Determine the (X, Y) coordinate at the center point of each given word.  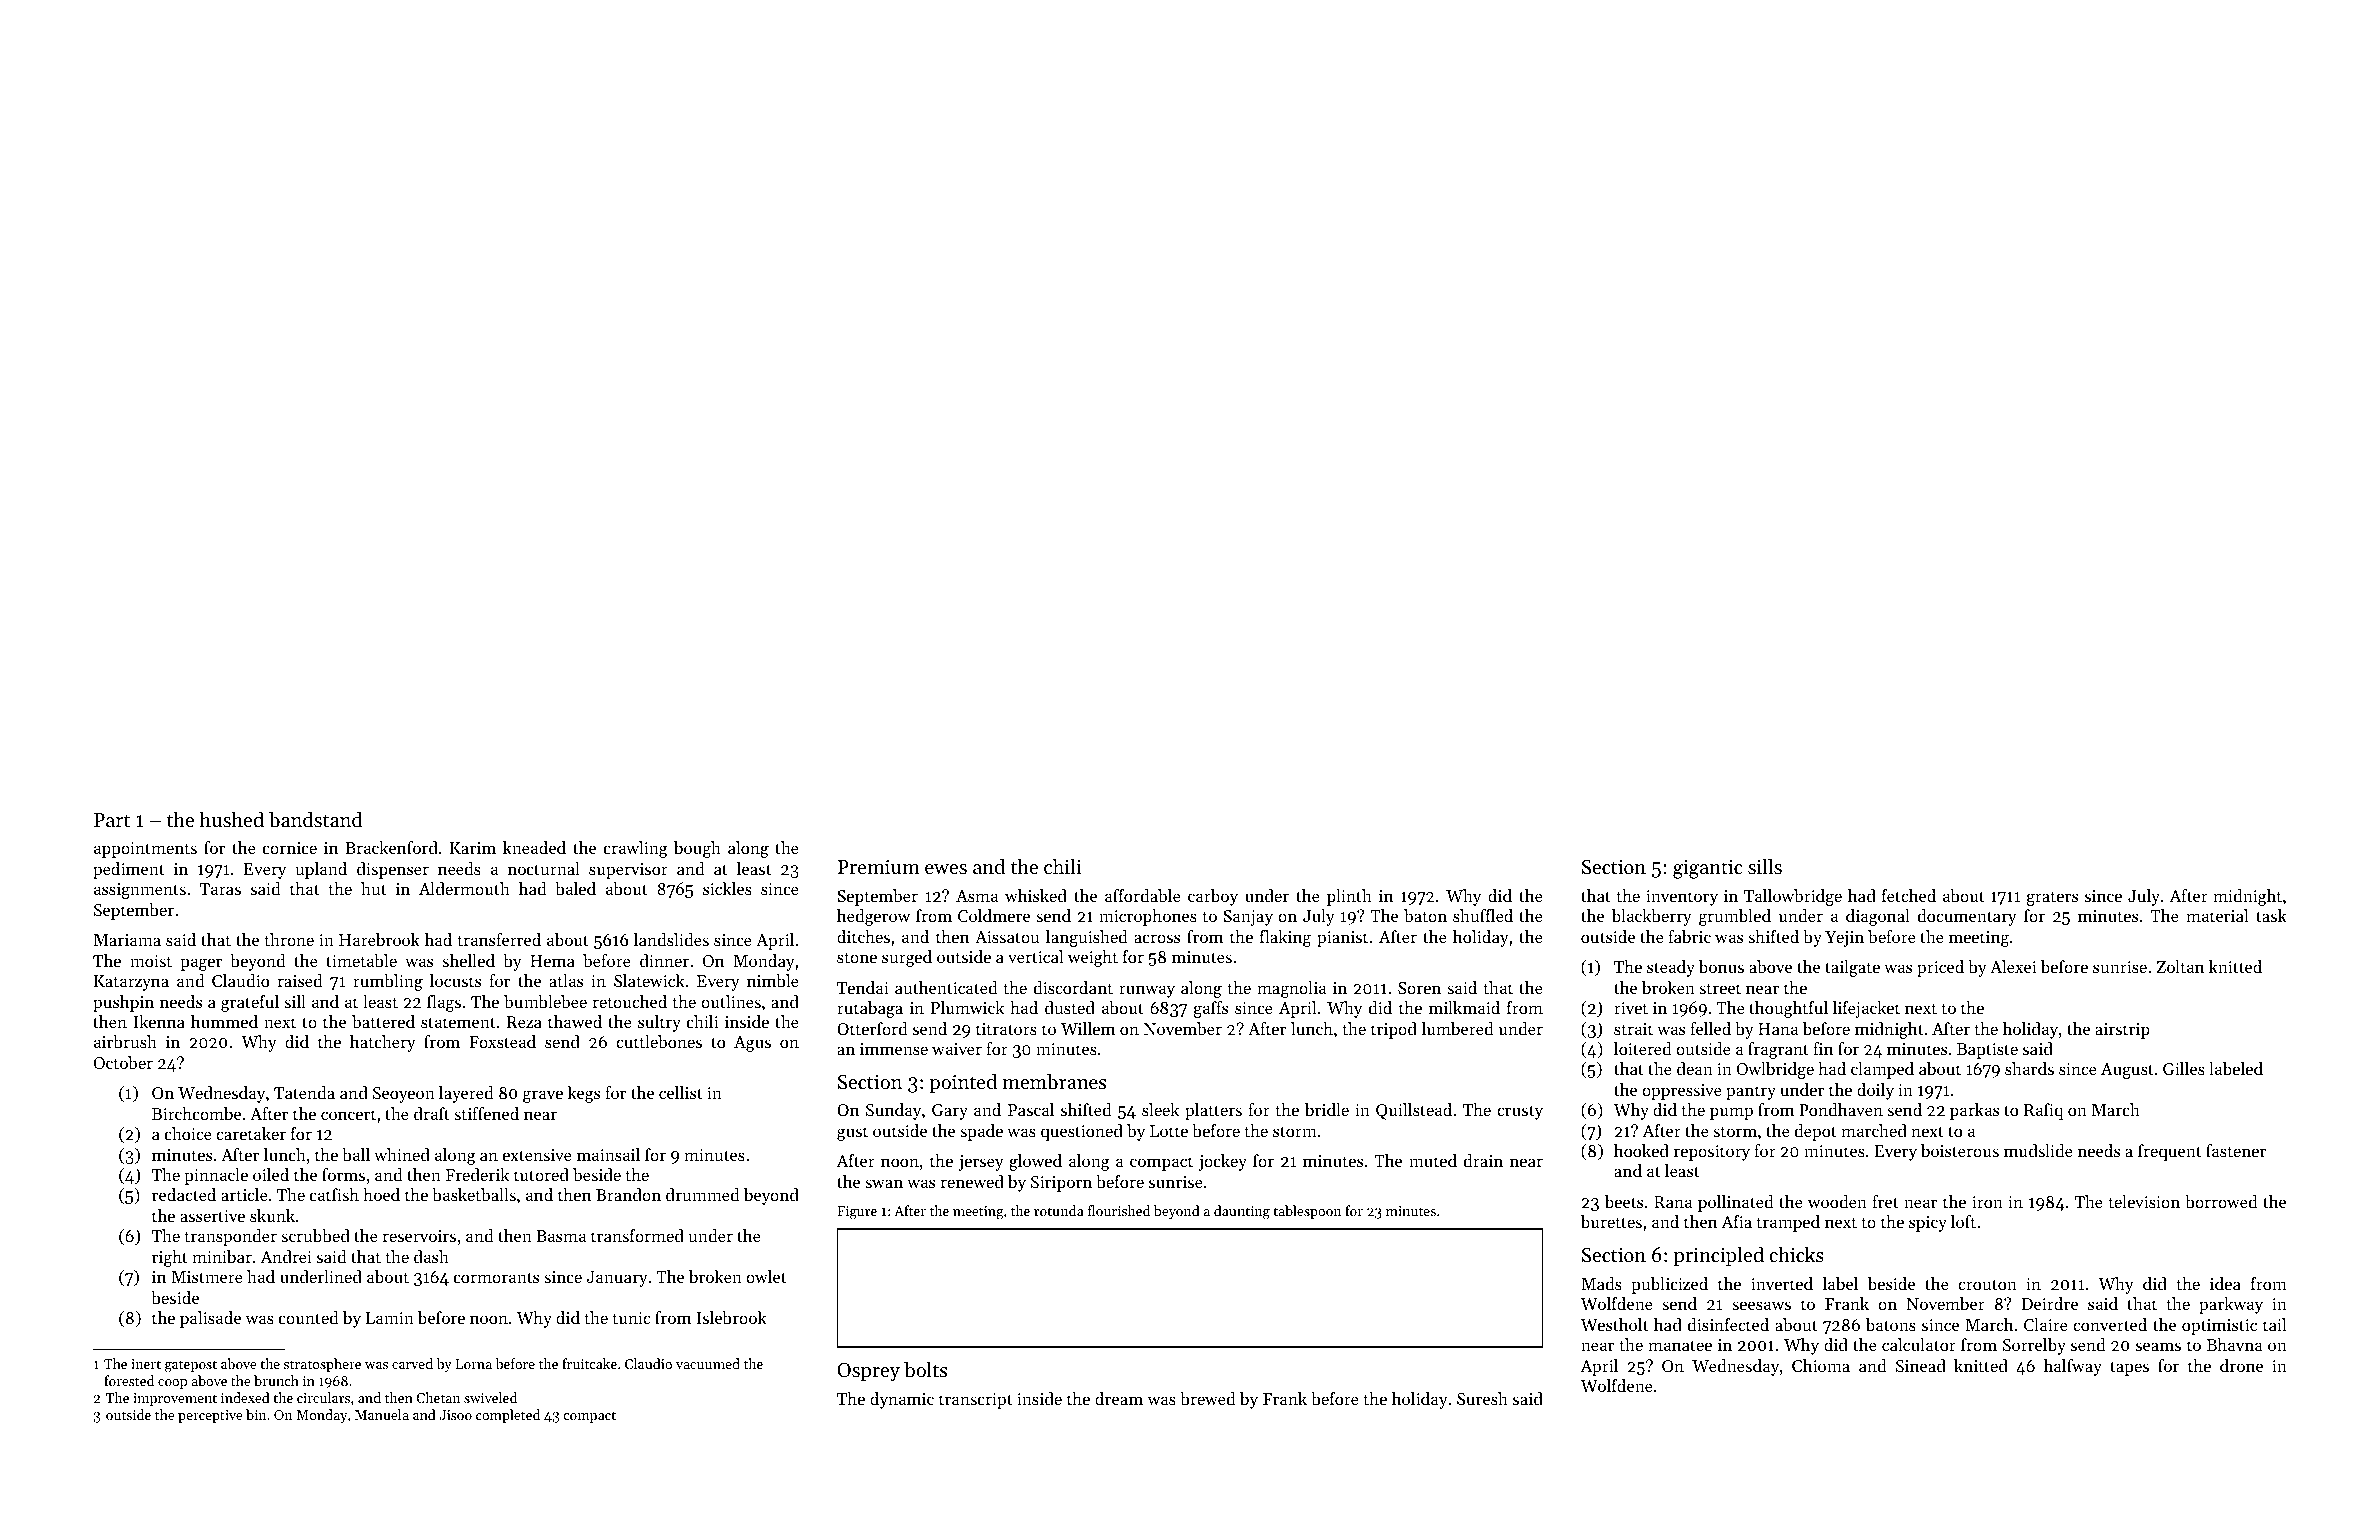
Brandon (628, 1194)
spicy (1928, 1224)
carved (412, 1363)
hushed (232, 819)
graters (2052, 898)
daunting (1242, 1212)
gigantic (1708, 869)
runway (1147, 991)
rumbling (388, 982)
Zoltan (2180, 966)
